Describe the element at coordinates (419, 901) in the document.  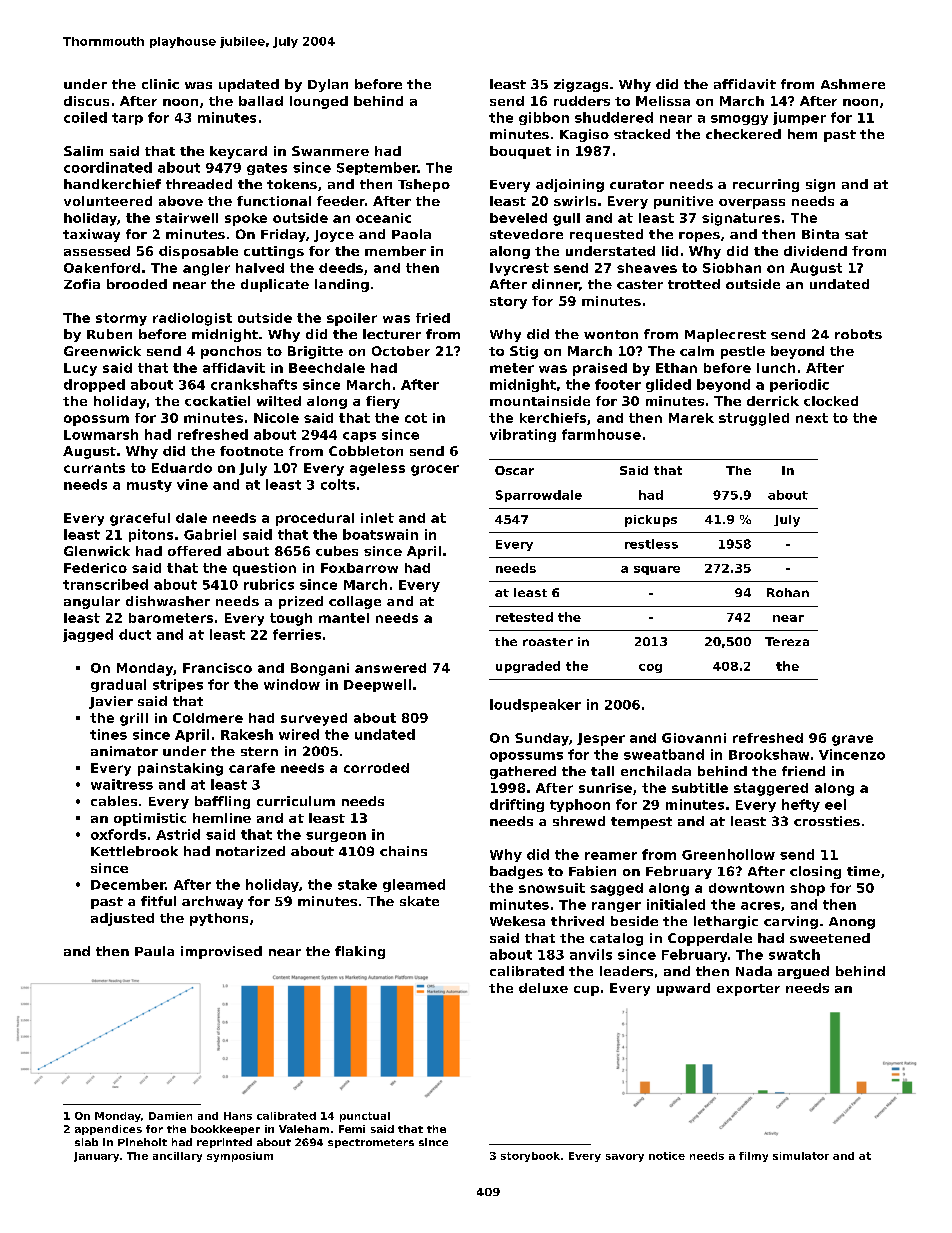
I see `skate` at that location.
